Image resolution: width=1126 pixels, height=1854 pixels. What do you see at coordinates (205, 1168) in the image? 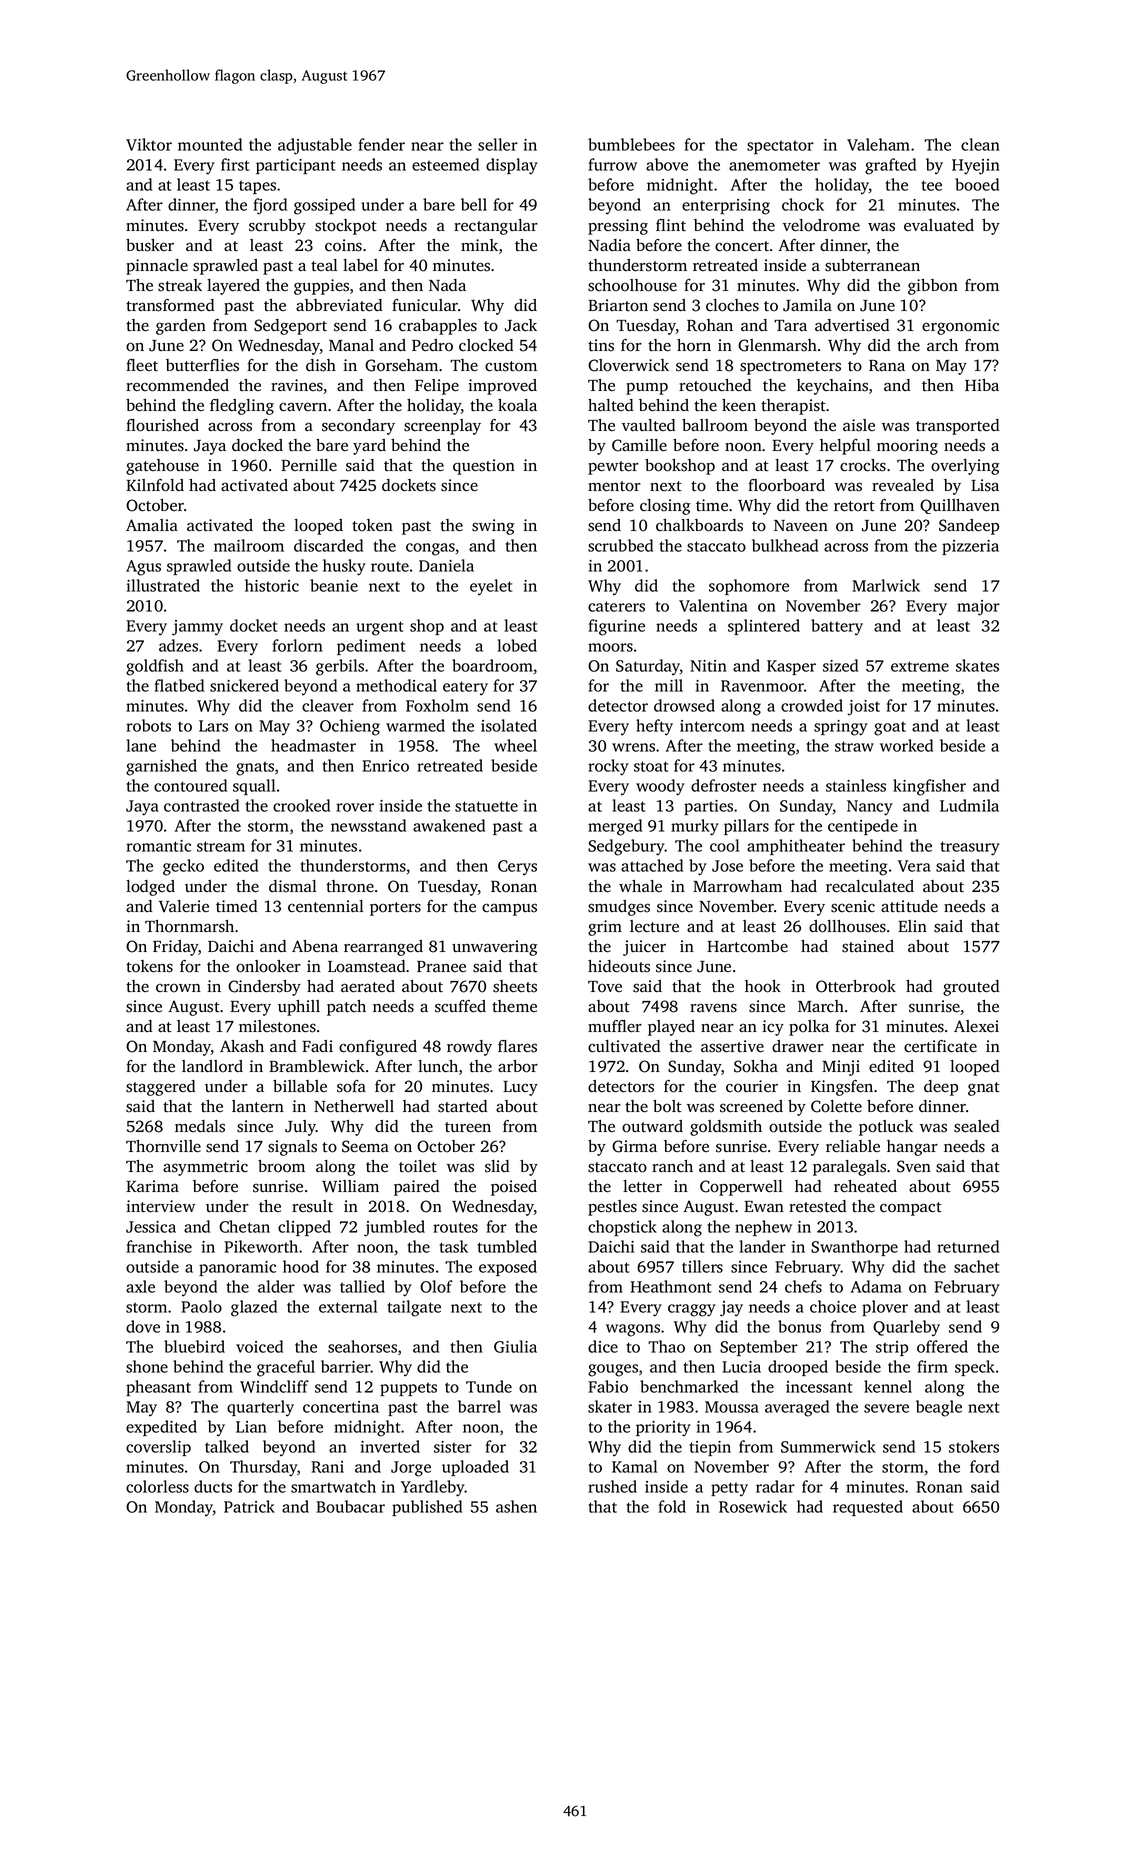
I see `asymmetric` at bounding box center [205, 1168].
